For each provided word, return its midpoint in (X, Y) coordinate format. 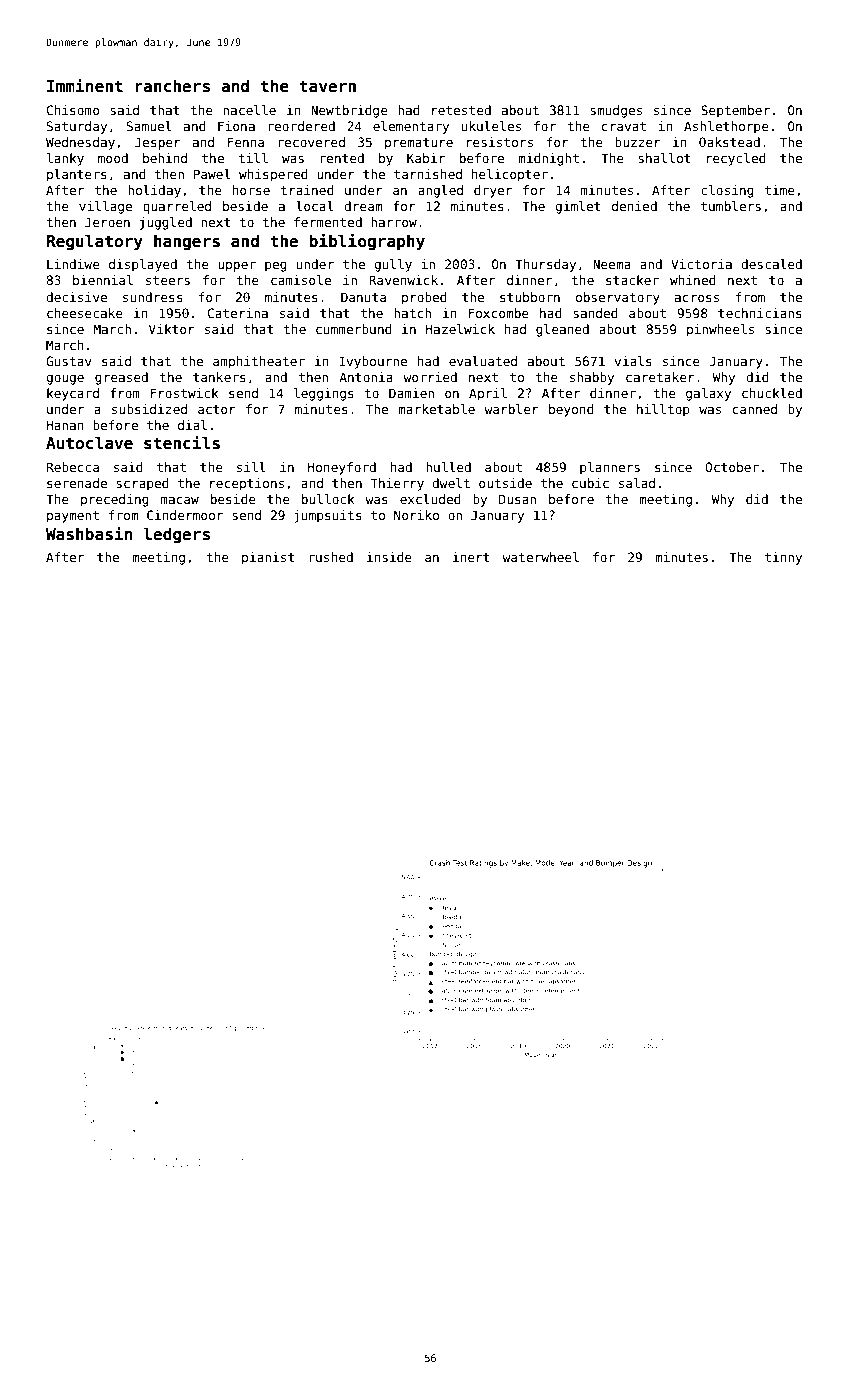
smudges (616, 111)
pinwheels (720, 330)
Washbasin (89, 534)
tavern (327, 86)
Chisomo (73, 110)
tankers (219, 377)
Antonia (366, 377)
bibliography (367, 242)
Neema (612, 264)
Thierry (397, 484)
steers (168, 280)
